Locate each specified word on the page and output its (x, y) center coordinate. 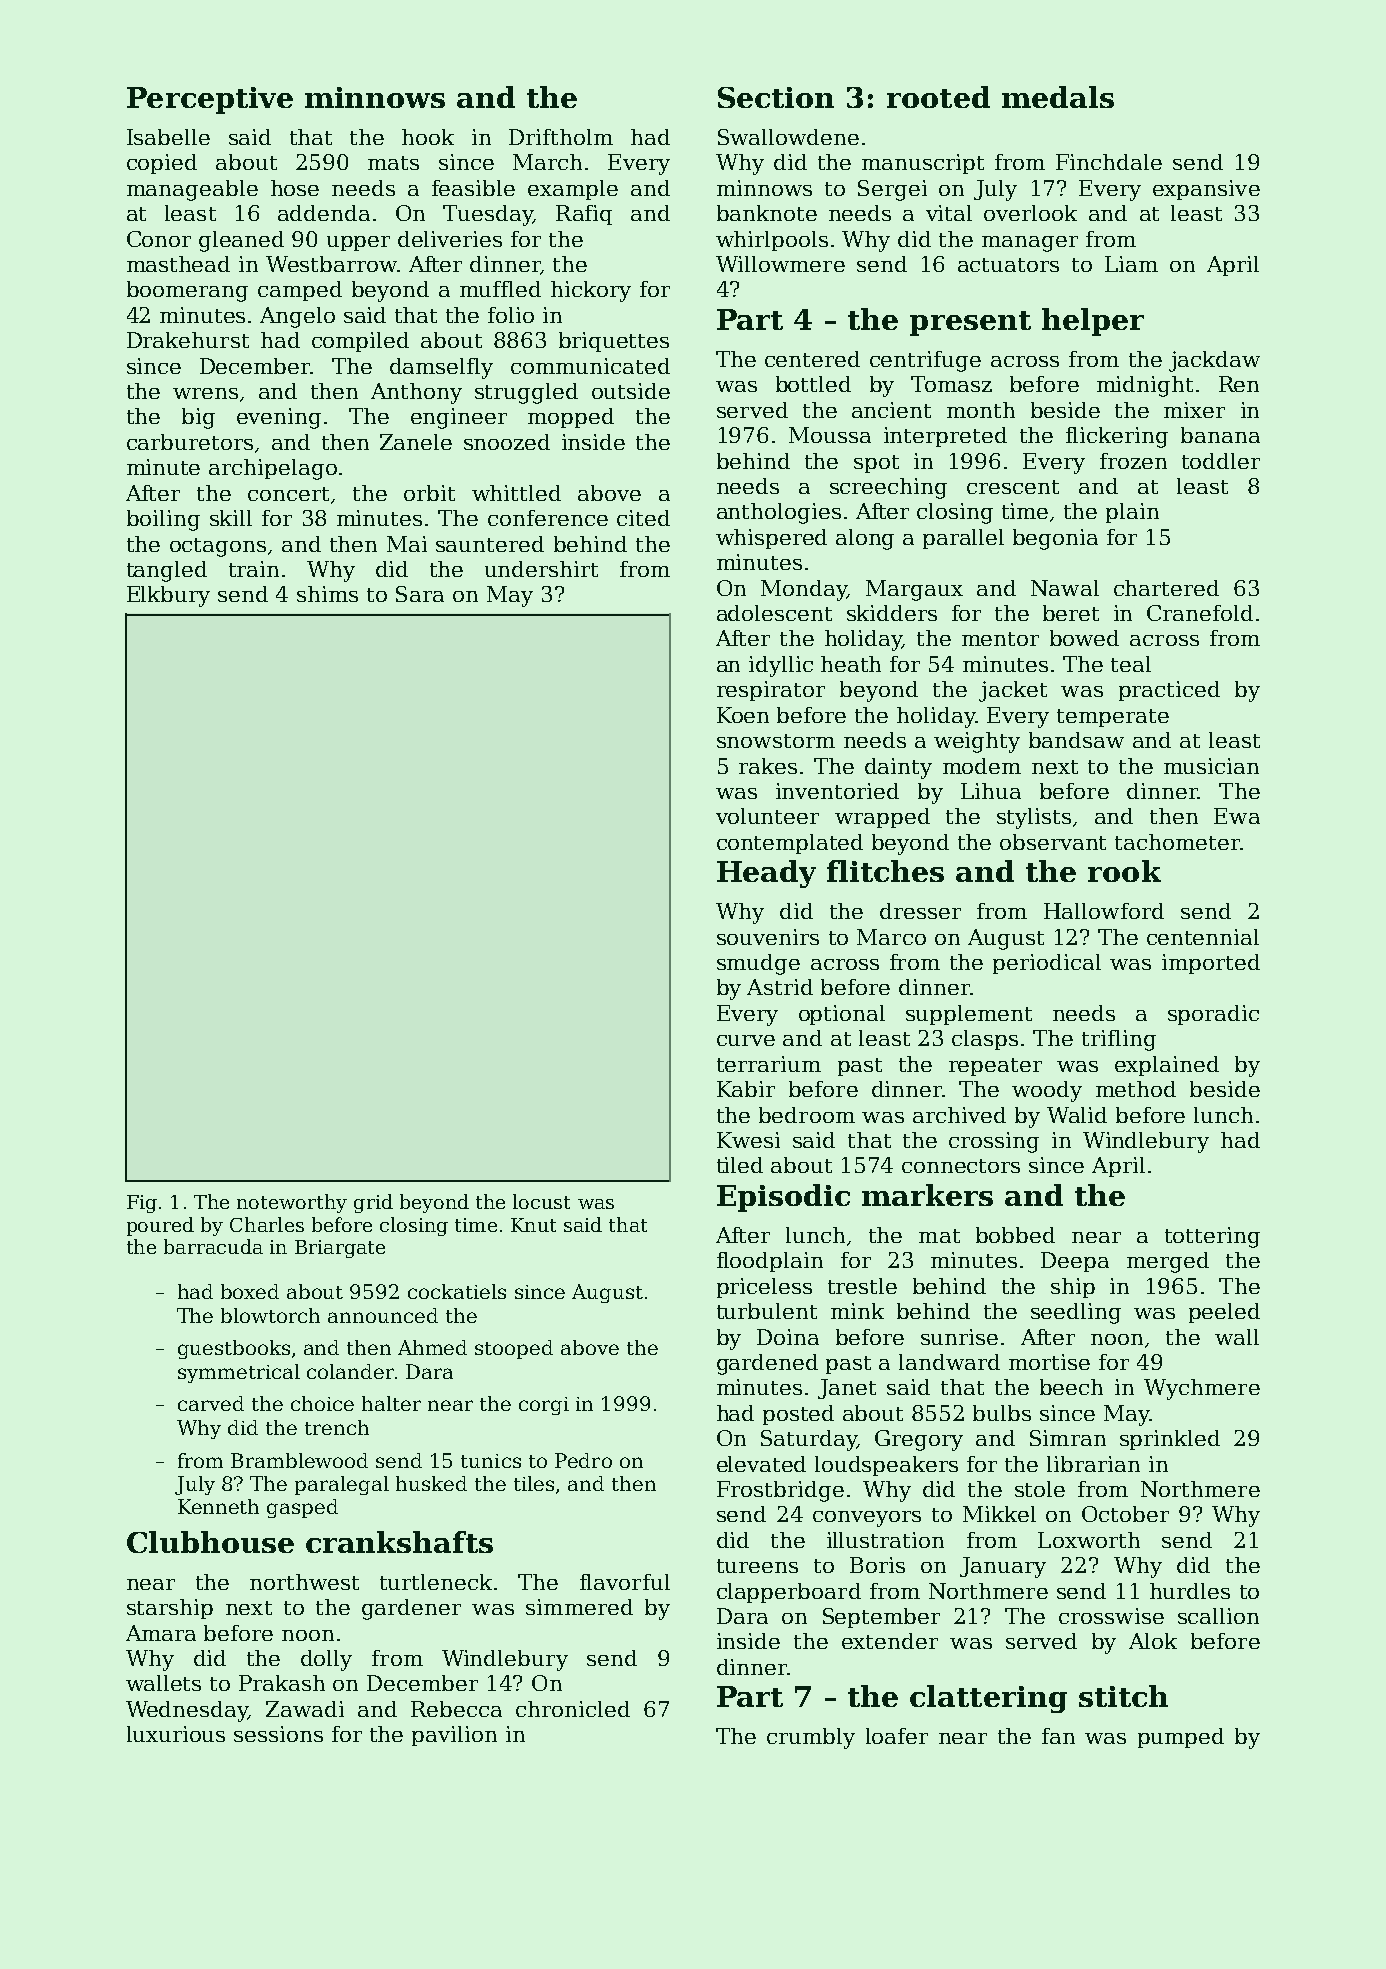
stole (1040, 1489)
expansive (1206, 190)
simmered (579, 1607)
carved (211, 1403)
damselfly (441, 368)
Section (776, 97)
